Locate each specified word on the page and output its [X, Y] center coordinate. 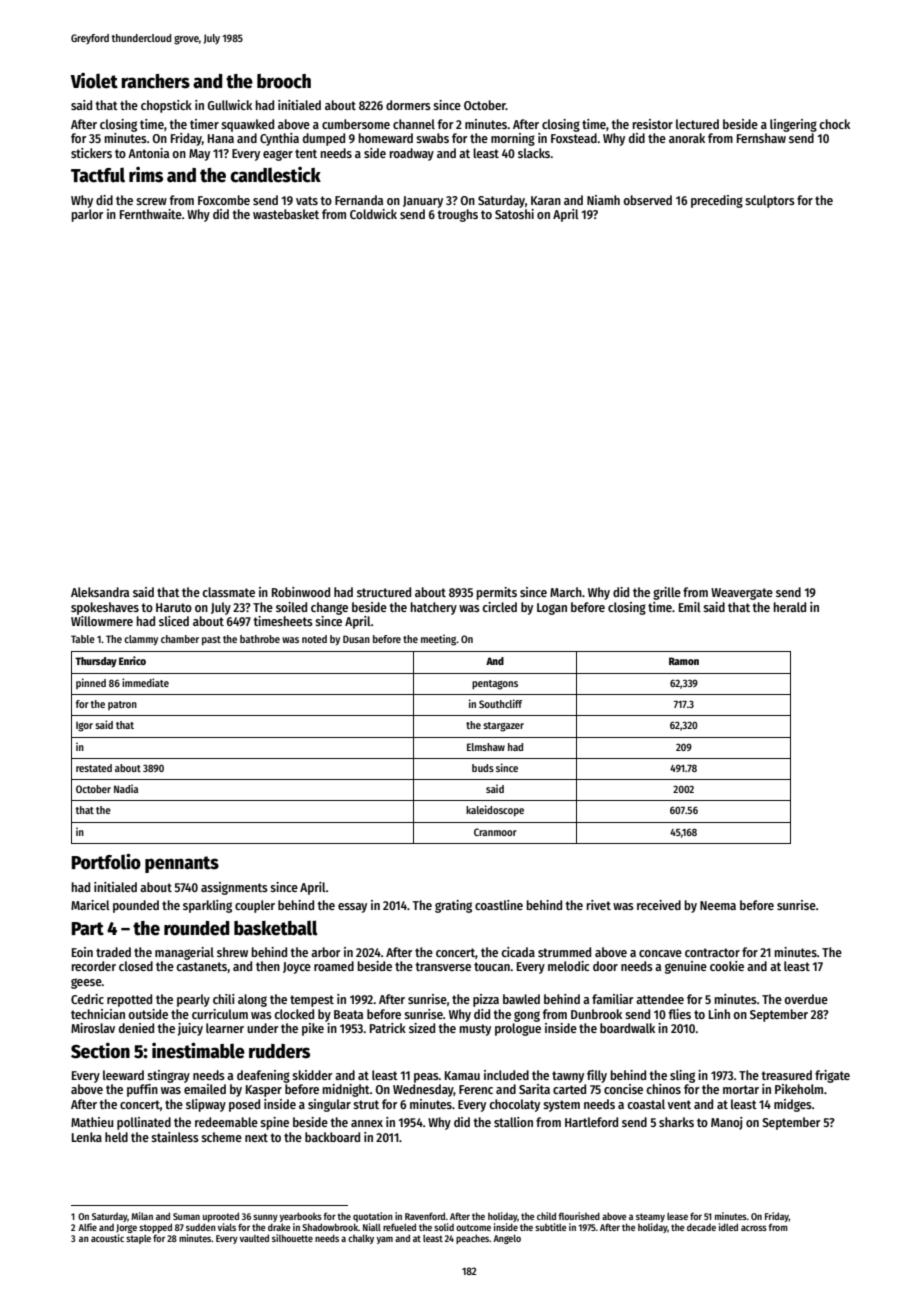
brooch [284, 81]
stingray [168, 1076]
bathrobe [260, 639]
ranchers [155, 81]
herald [790, 607]
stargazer [503, 727]
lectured [697, 124]
